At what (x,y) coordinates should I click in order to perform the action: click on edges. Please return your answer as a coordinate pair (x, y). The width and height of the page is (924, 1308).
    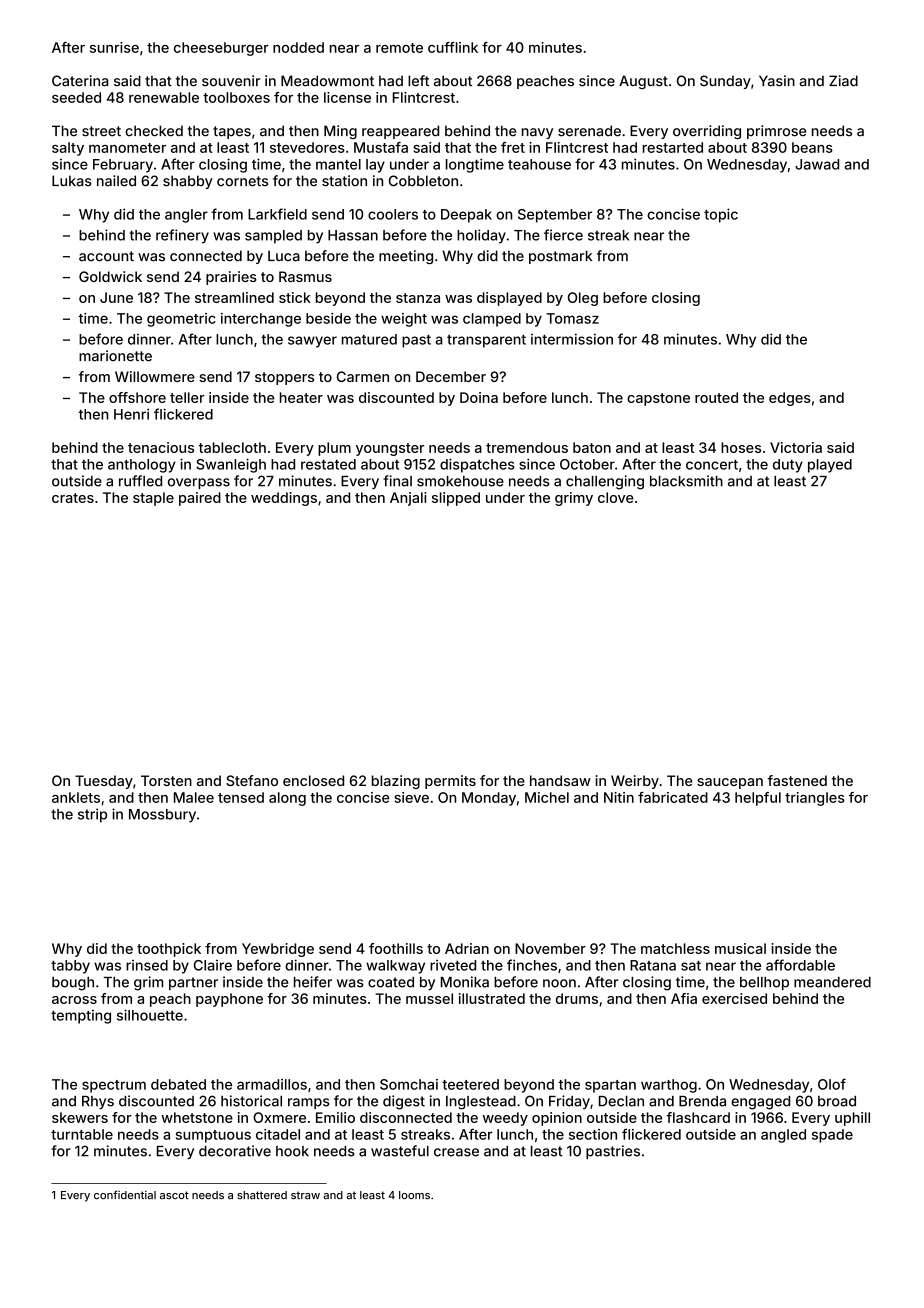
    Looking at the image, I should click on (790, 399).
